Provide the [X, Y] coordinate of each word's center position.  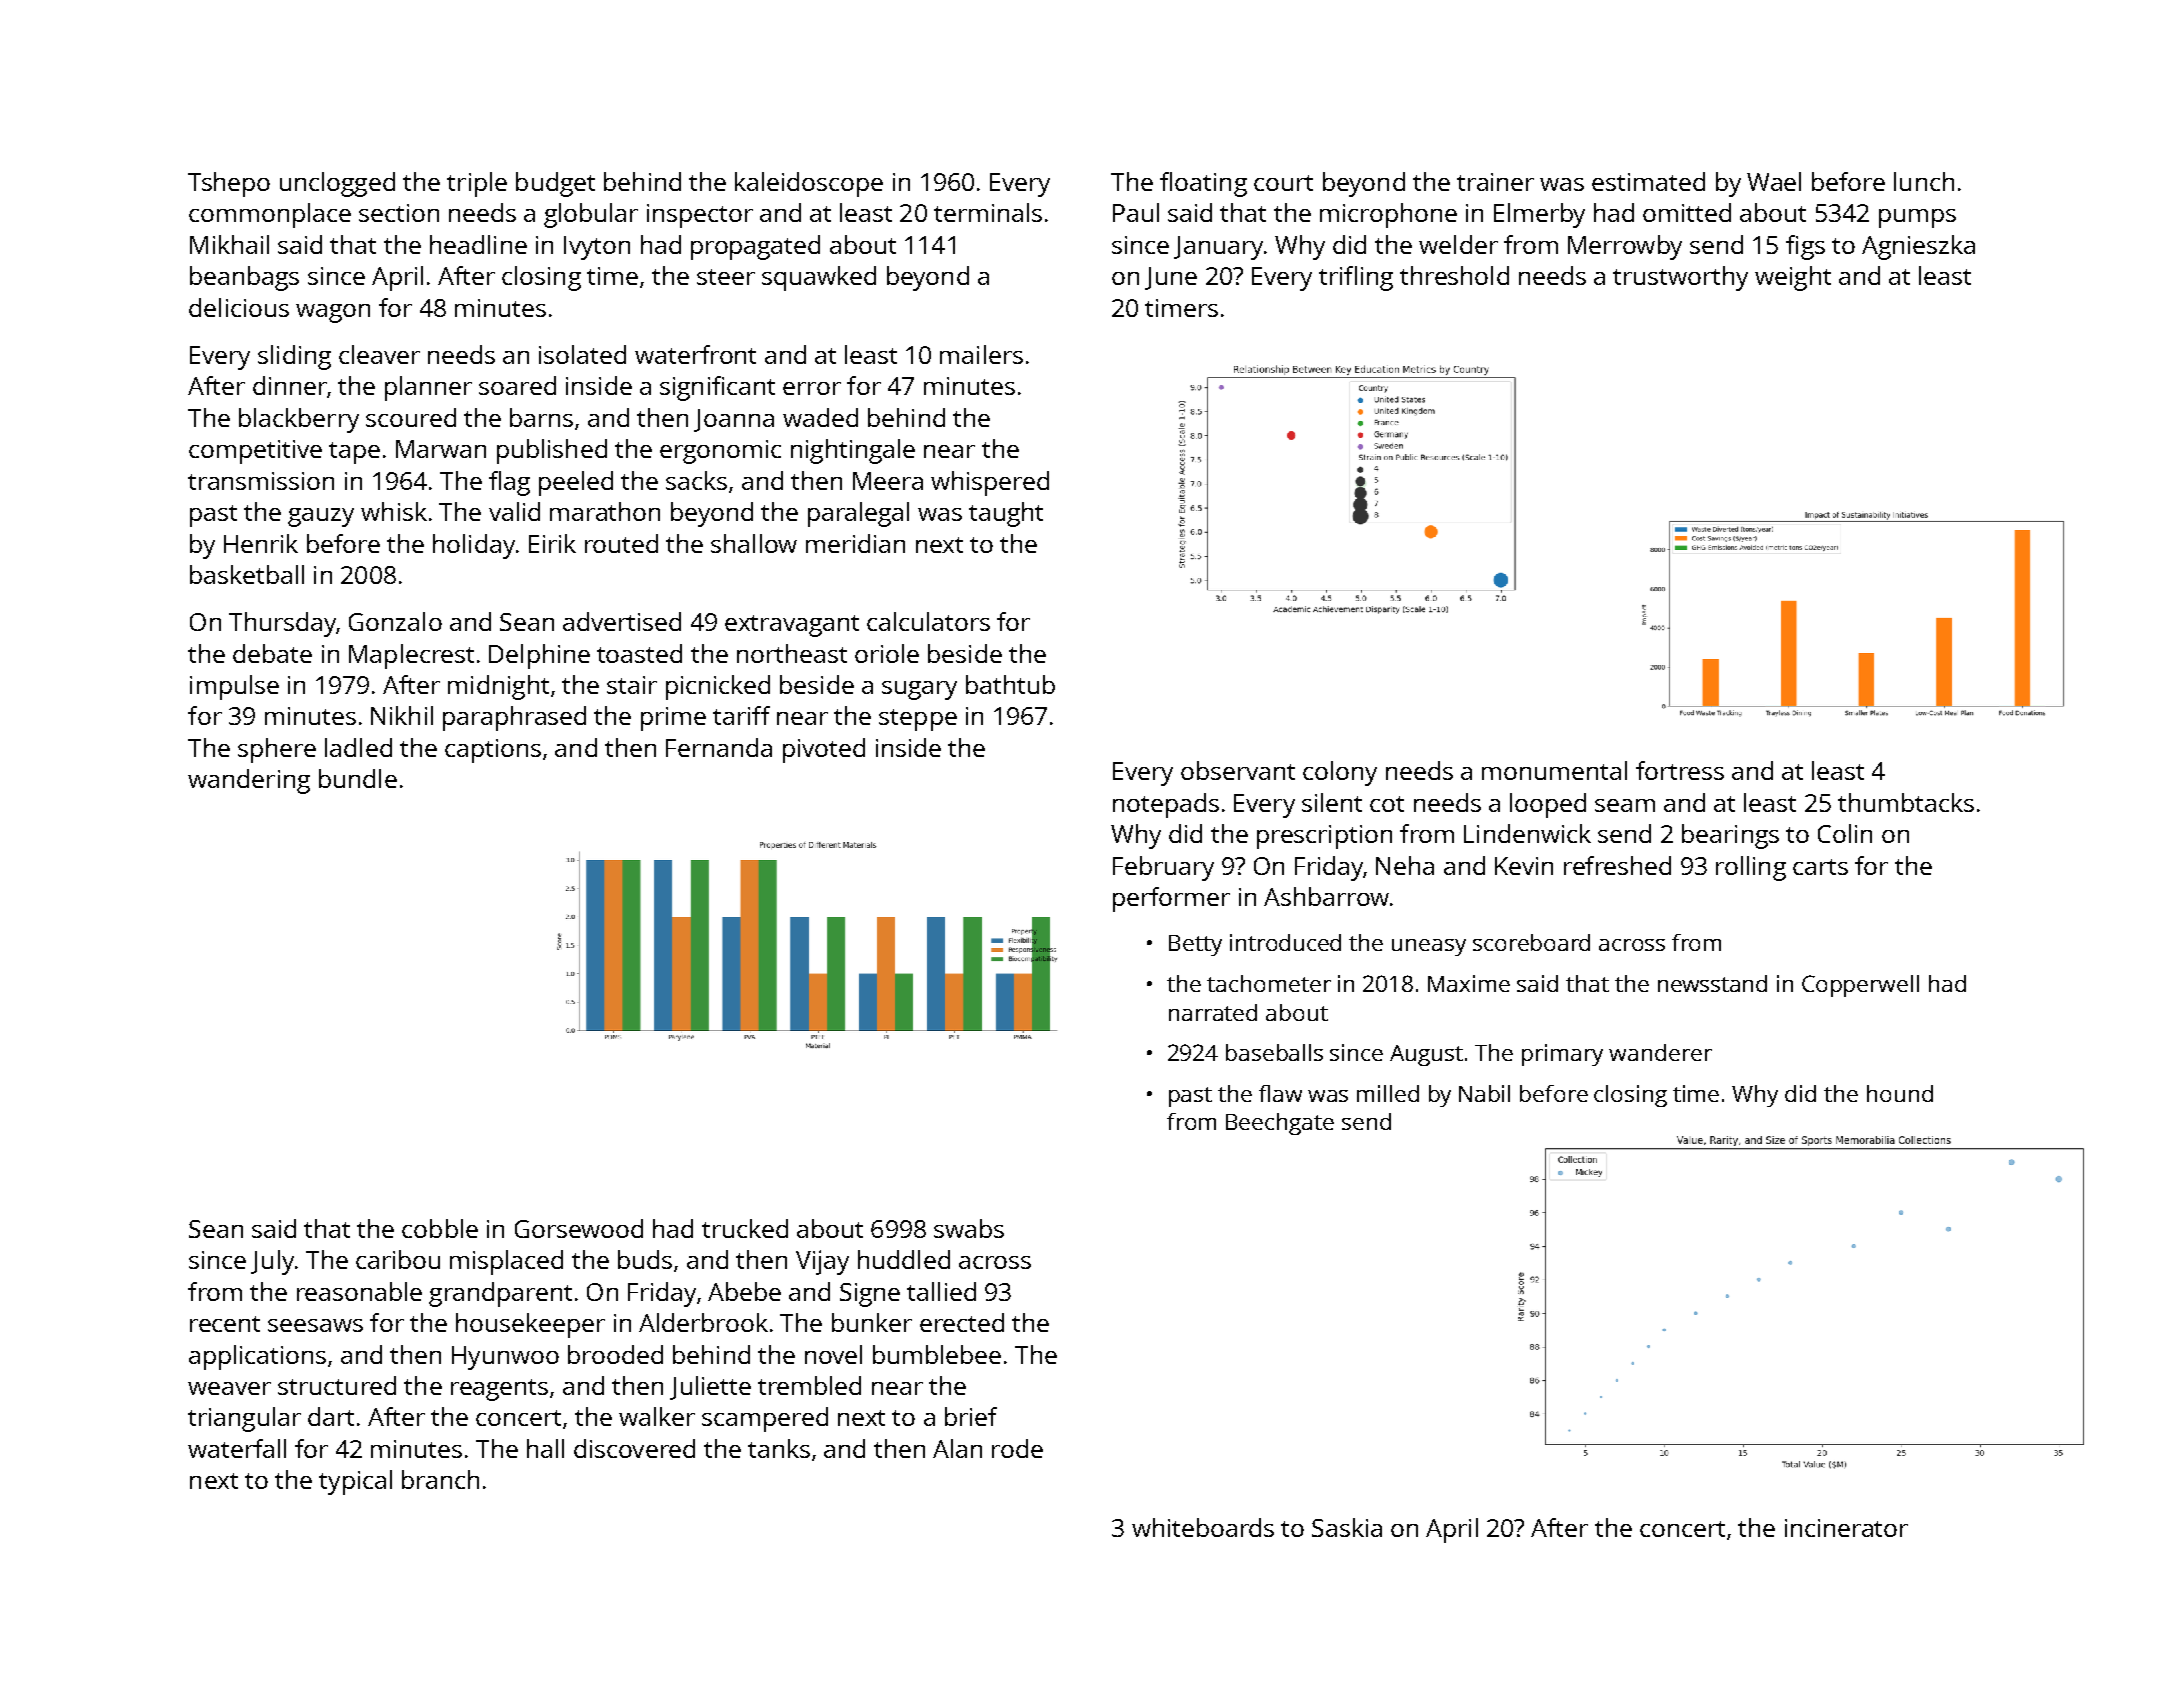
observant [1238, 770]
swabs [969, 1228]
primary [1562, 1055]
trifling [1356, 278]
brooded [615, 1354]
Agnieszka [1918, 247]
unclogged [337, 184]
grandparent [500, 1294]
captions [493, 751]
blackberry [299, 420]
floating [1203, 184]
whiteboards [1203, 1527]
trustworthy [1680, 278]
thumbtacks [1906, 802]
